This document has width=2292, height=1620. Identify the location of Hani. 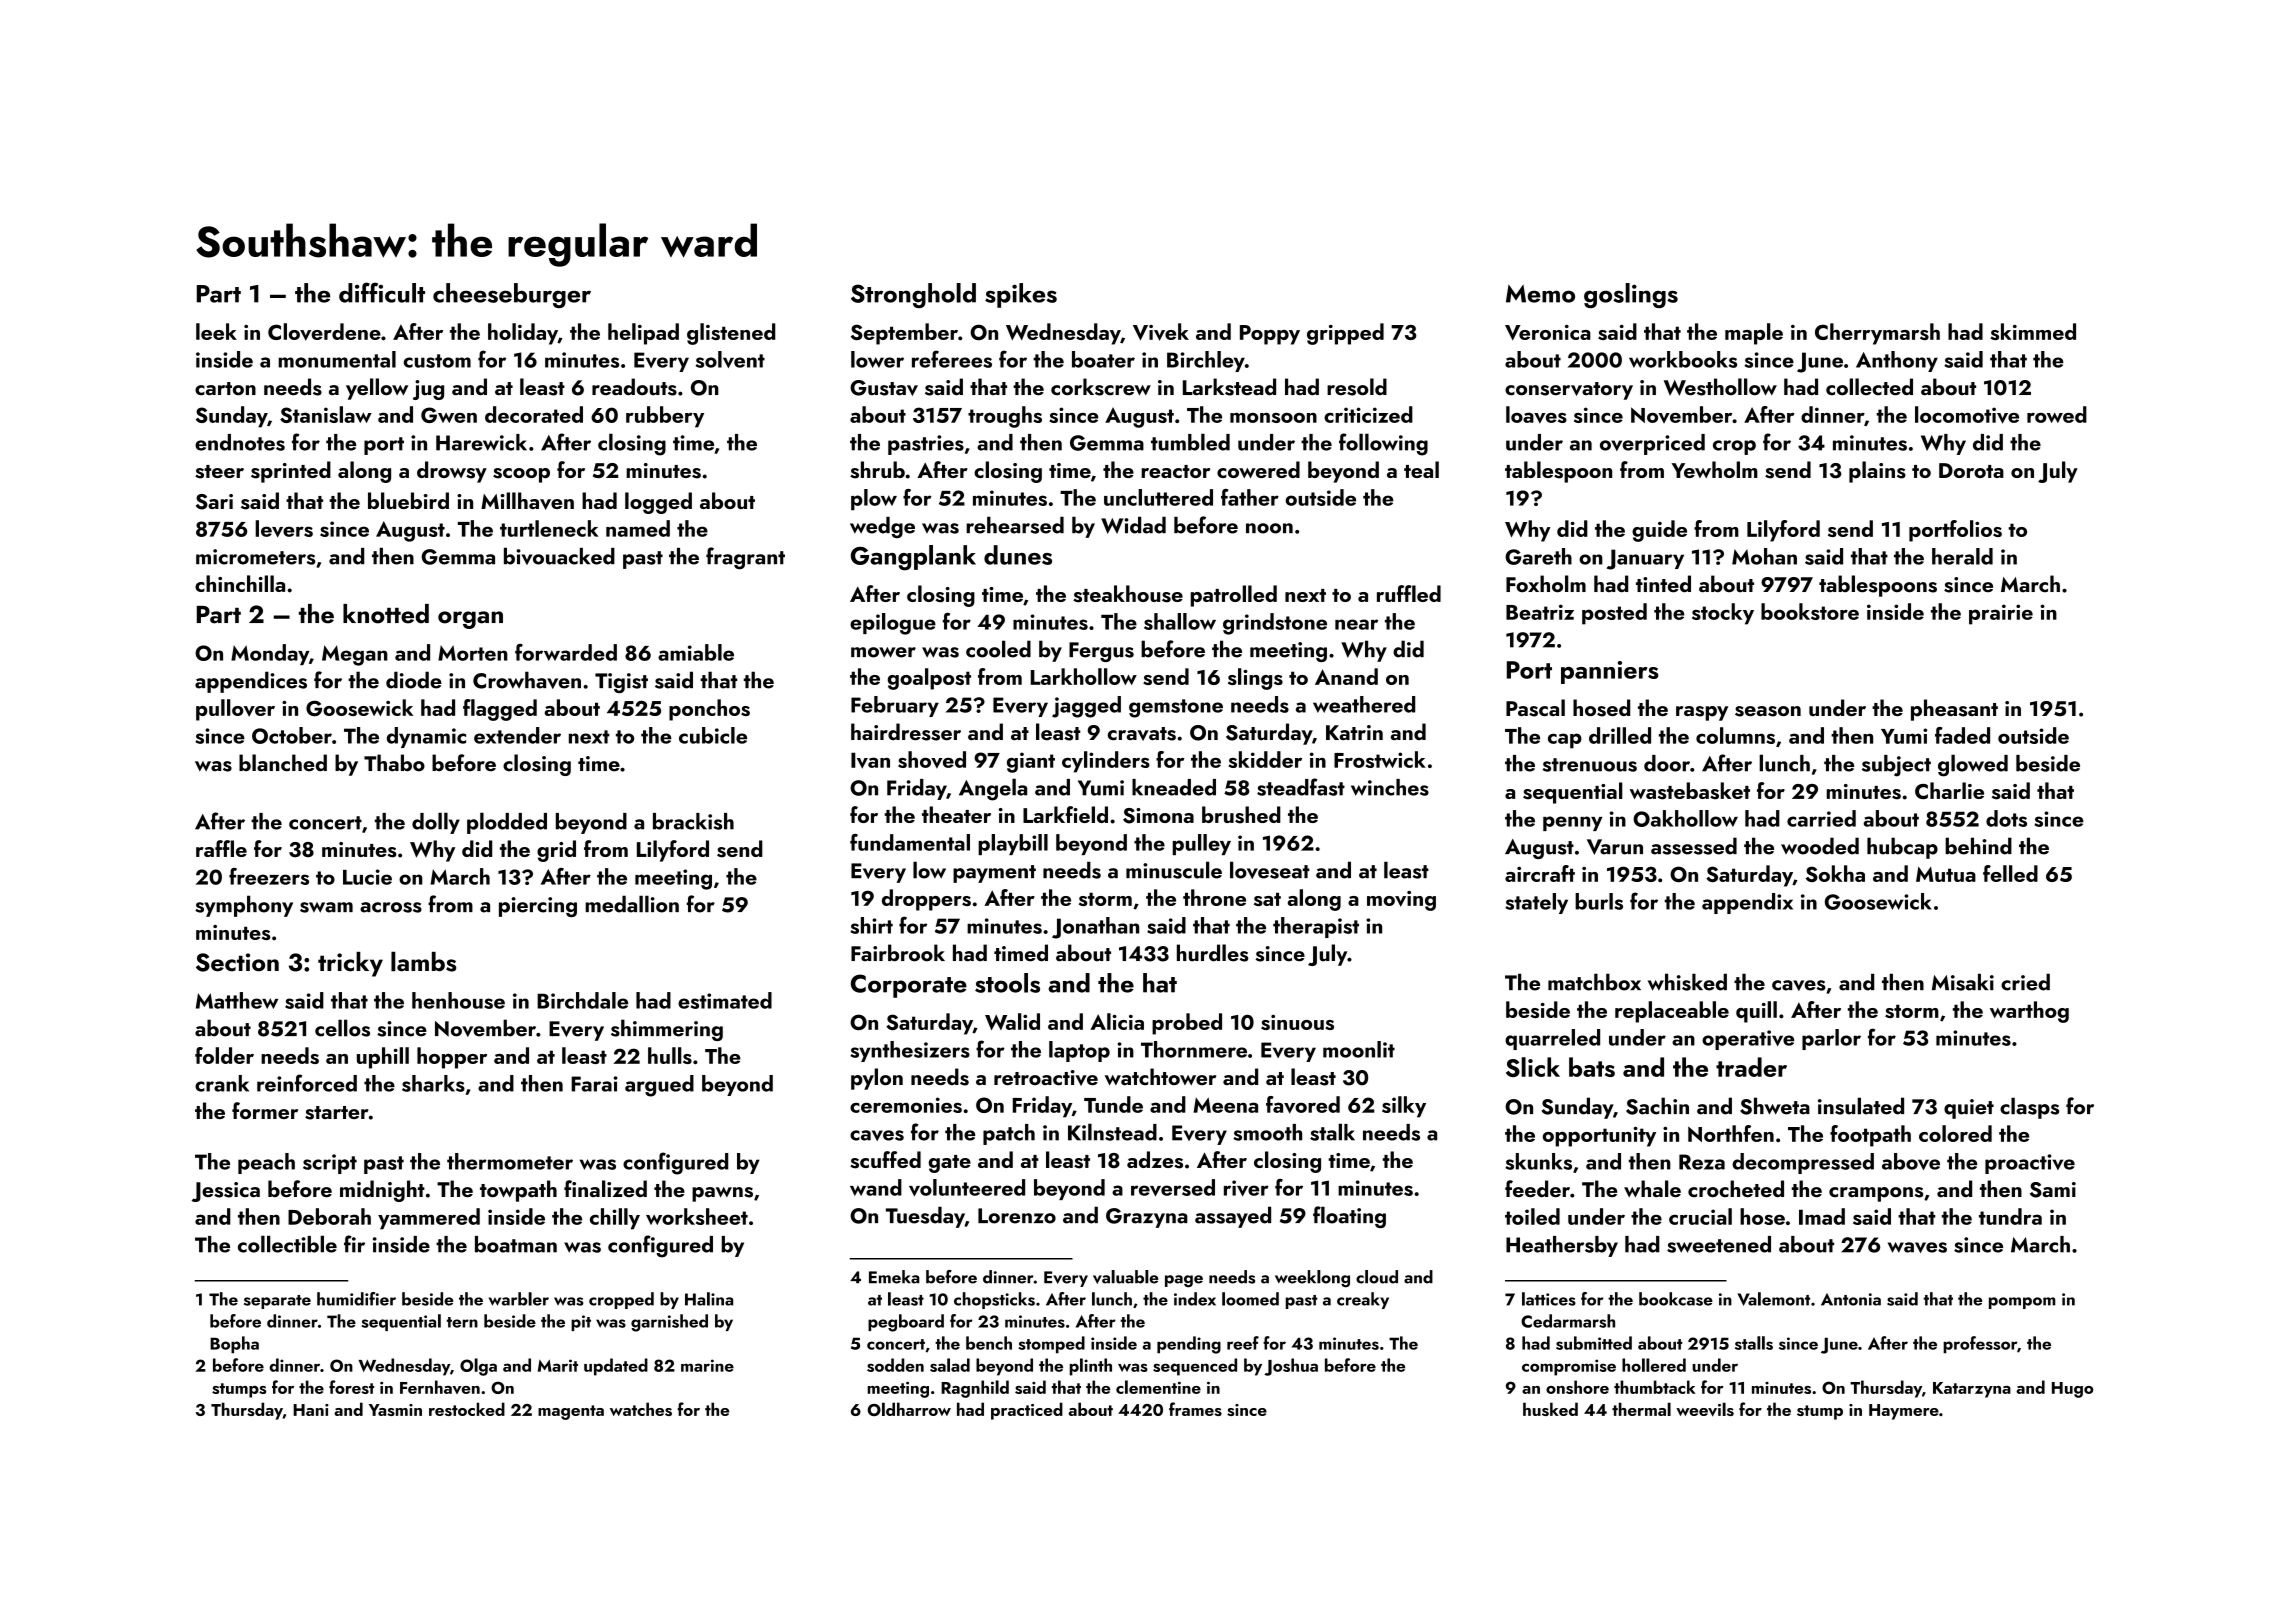
(311, 1410).
